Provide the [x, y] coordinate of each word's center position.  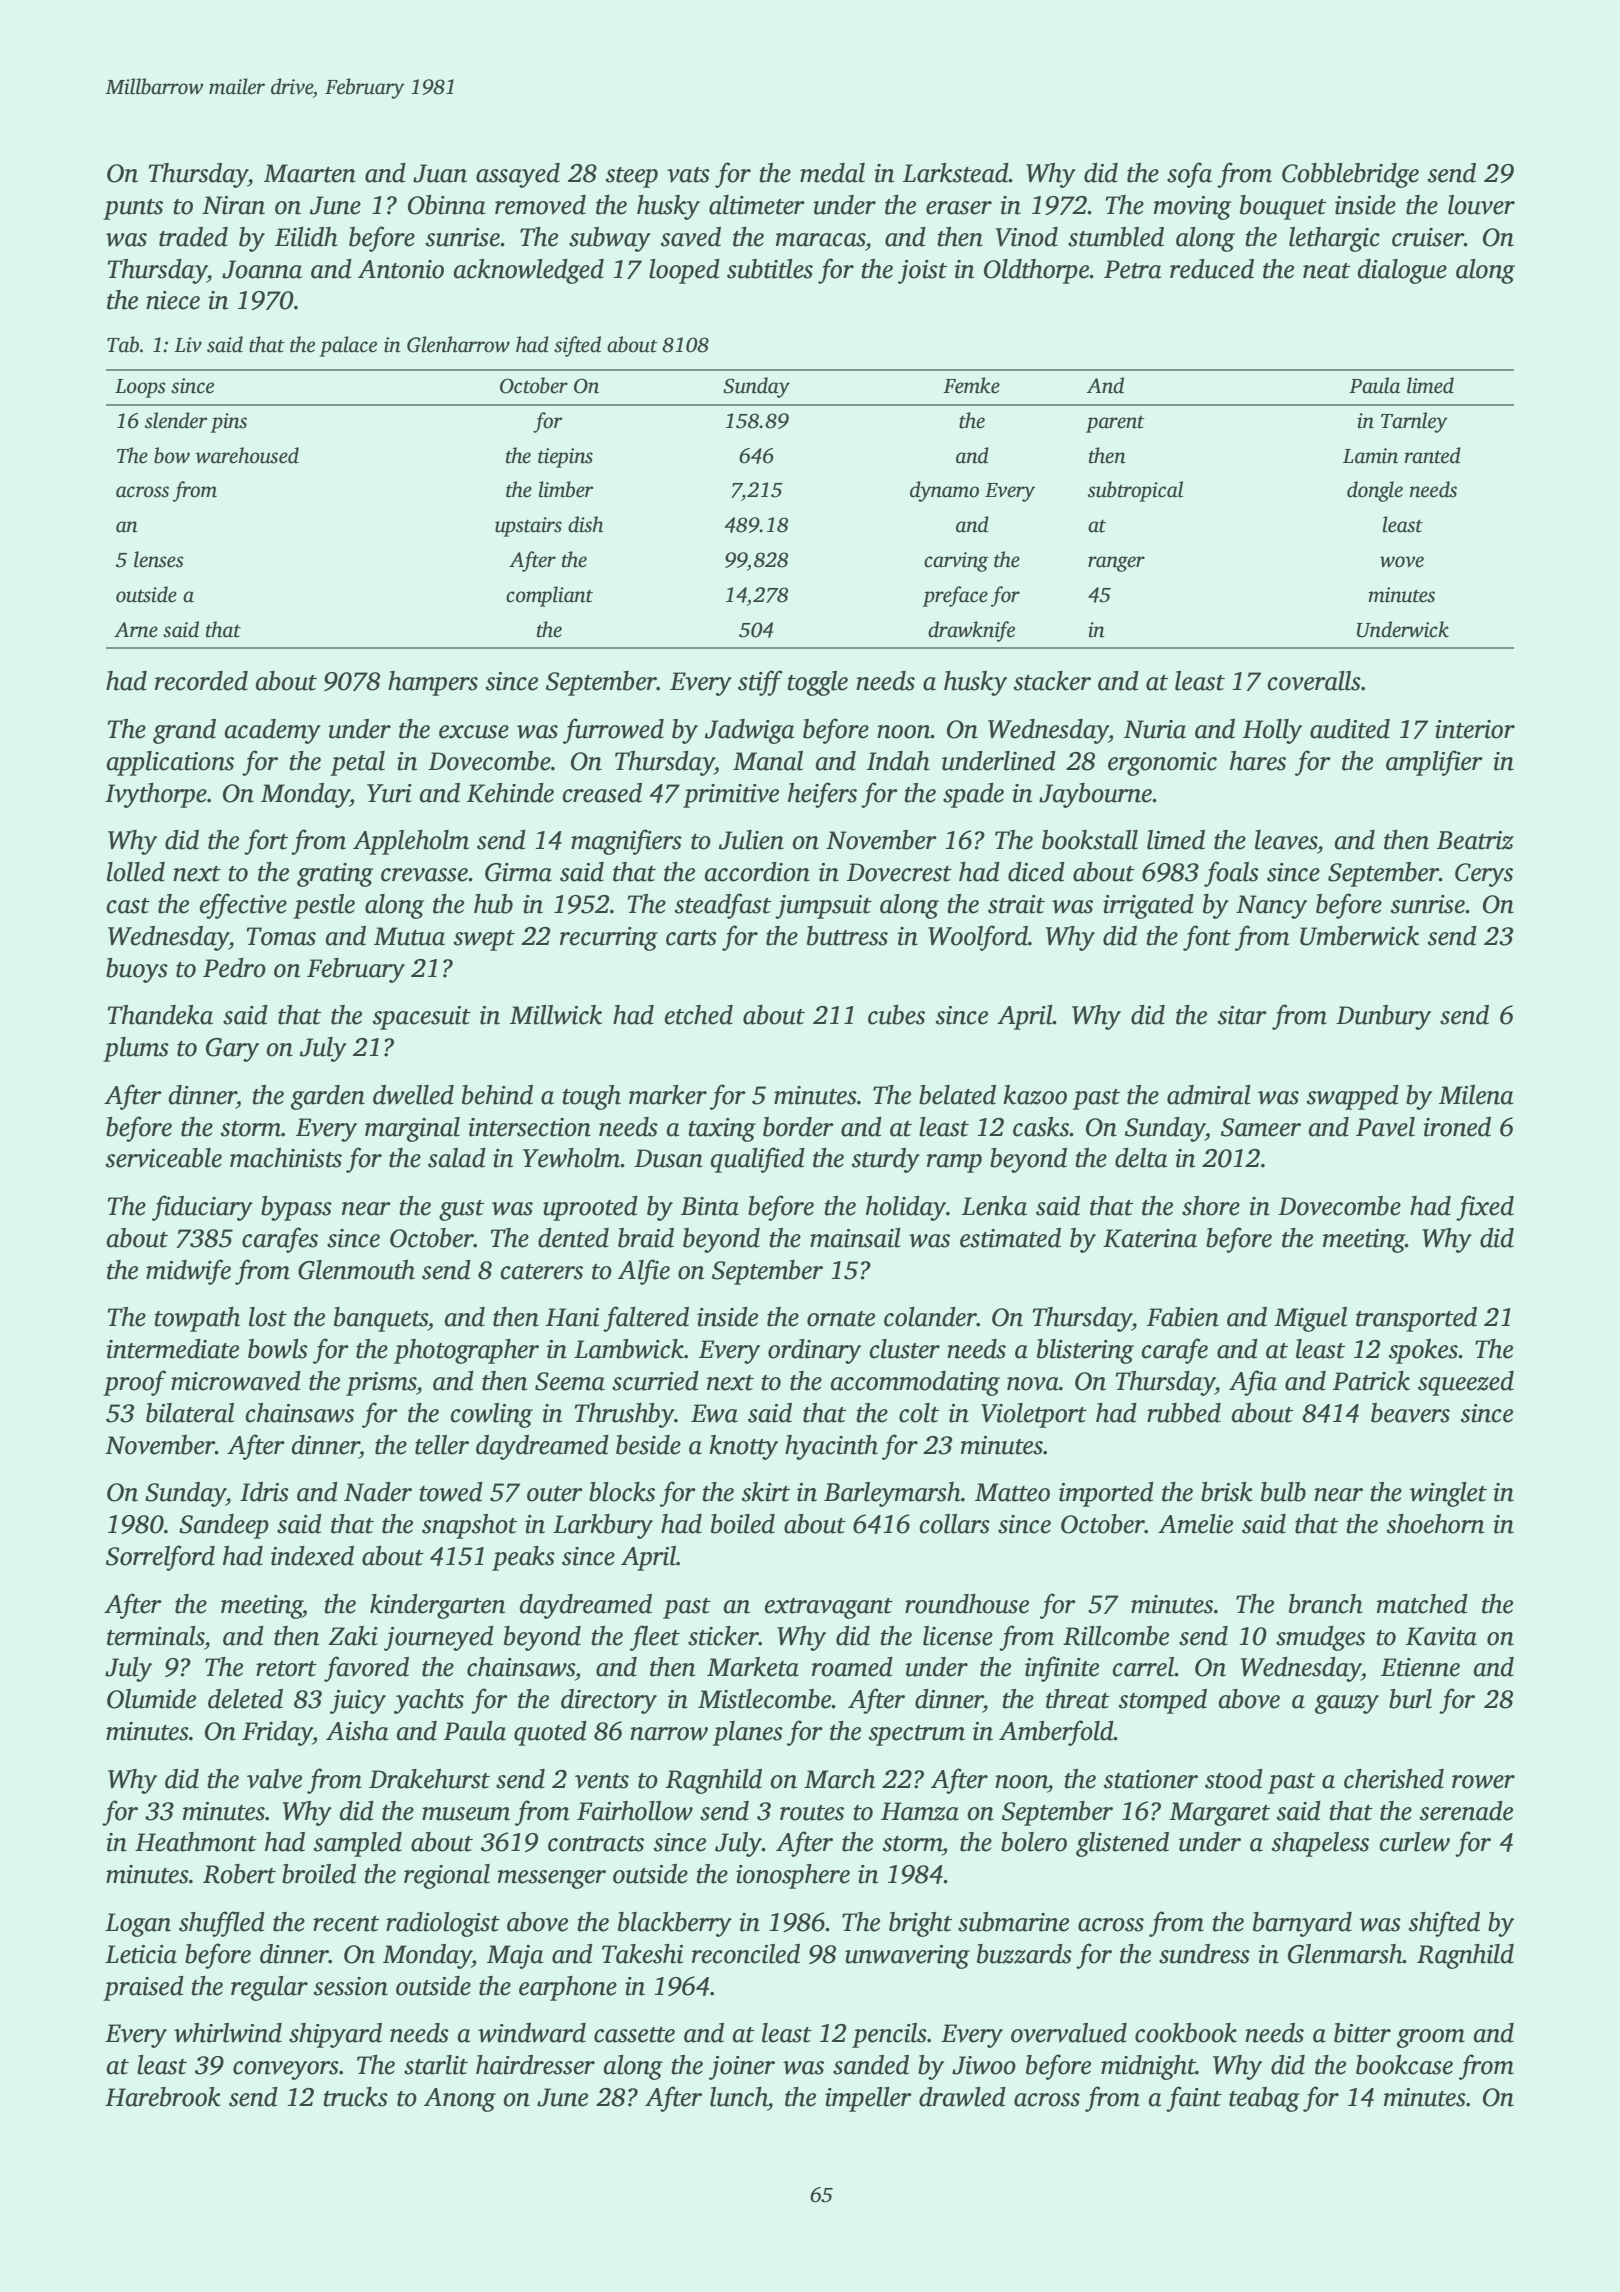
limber [566, 489]
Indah [898, 761]
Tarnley [1414, 422]
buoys [137, 970]
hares [1258, 761]
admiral [1209, 1095]
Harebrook [163, 2097]
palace [348, 346]
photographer [466, 1351]
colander [930, 1317]
